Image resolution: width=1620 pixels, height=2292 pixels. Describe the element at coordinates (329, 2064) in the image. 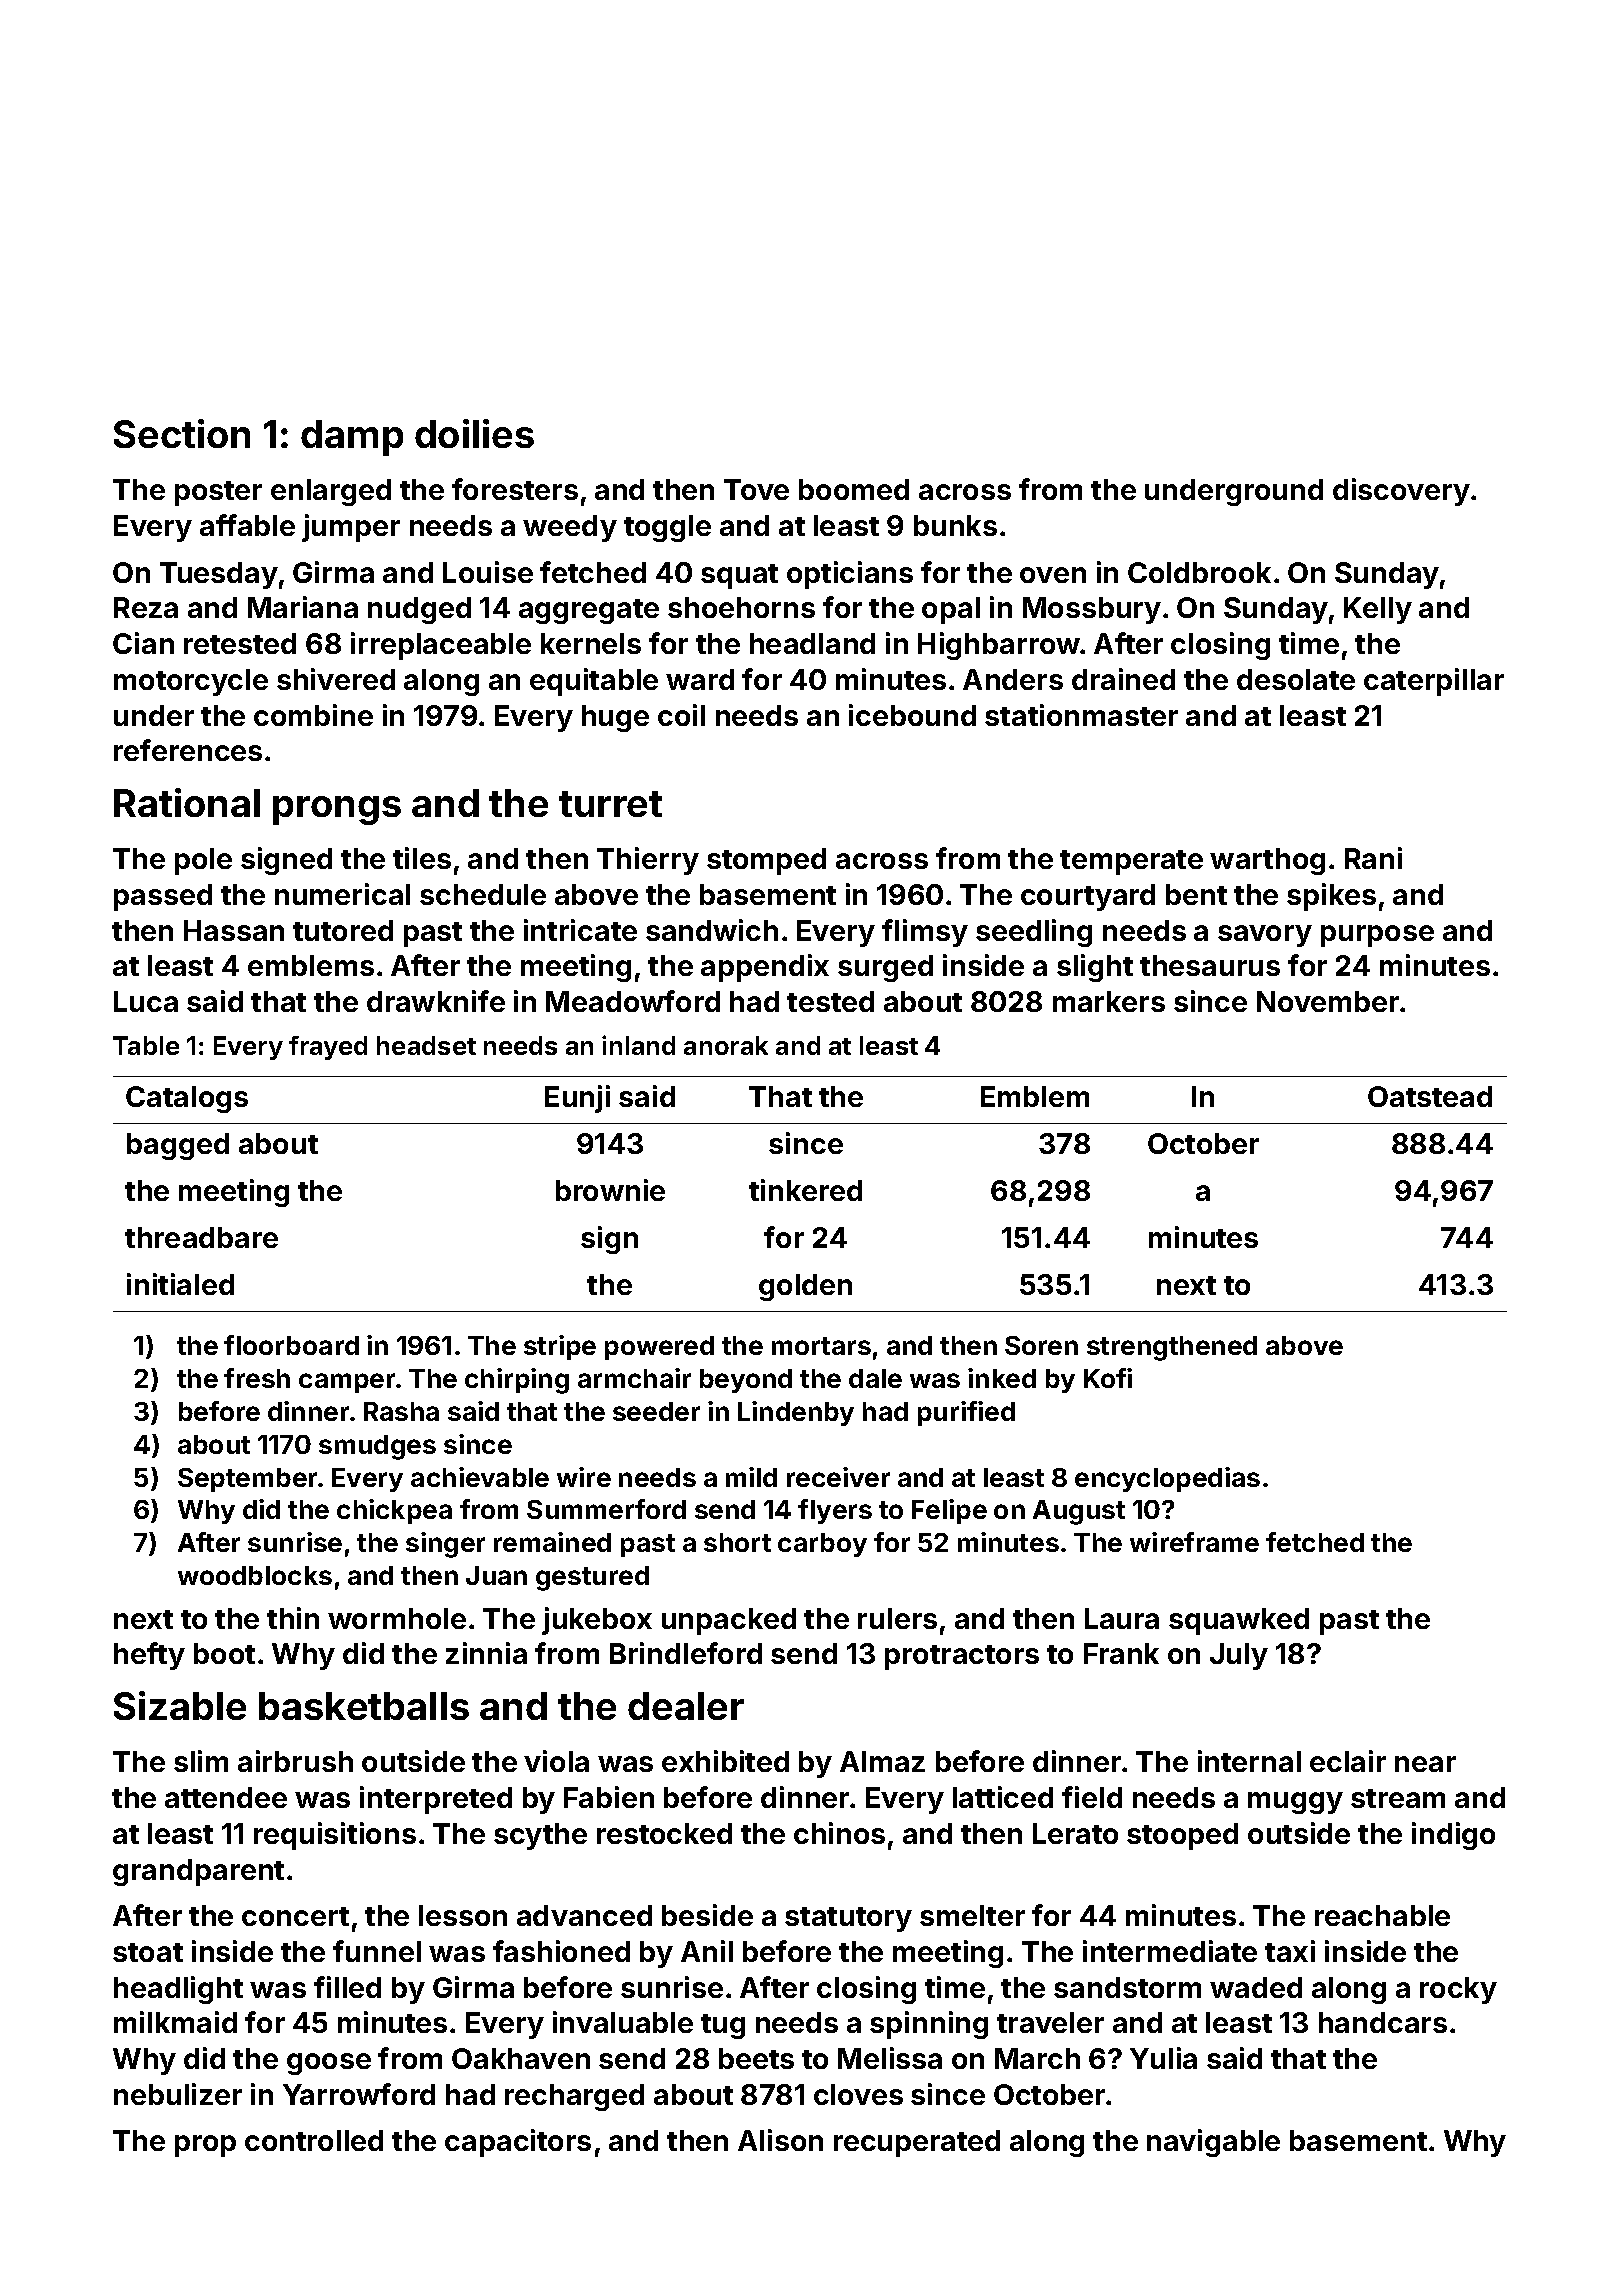

I see `goose` at that location.
